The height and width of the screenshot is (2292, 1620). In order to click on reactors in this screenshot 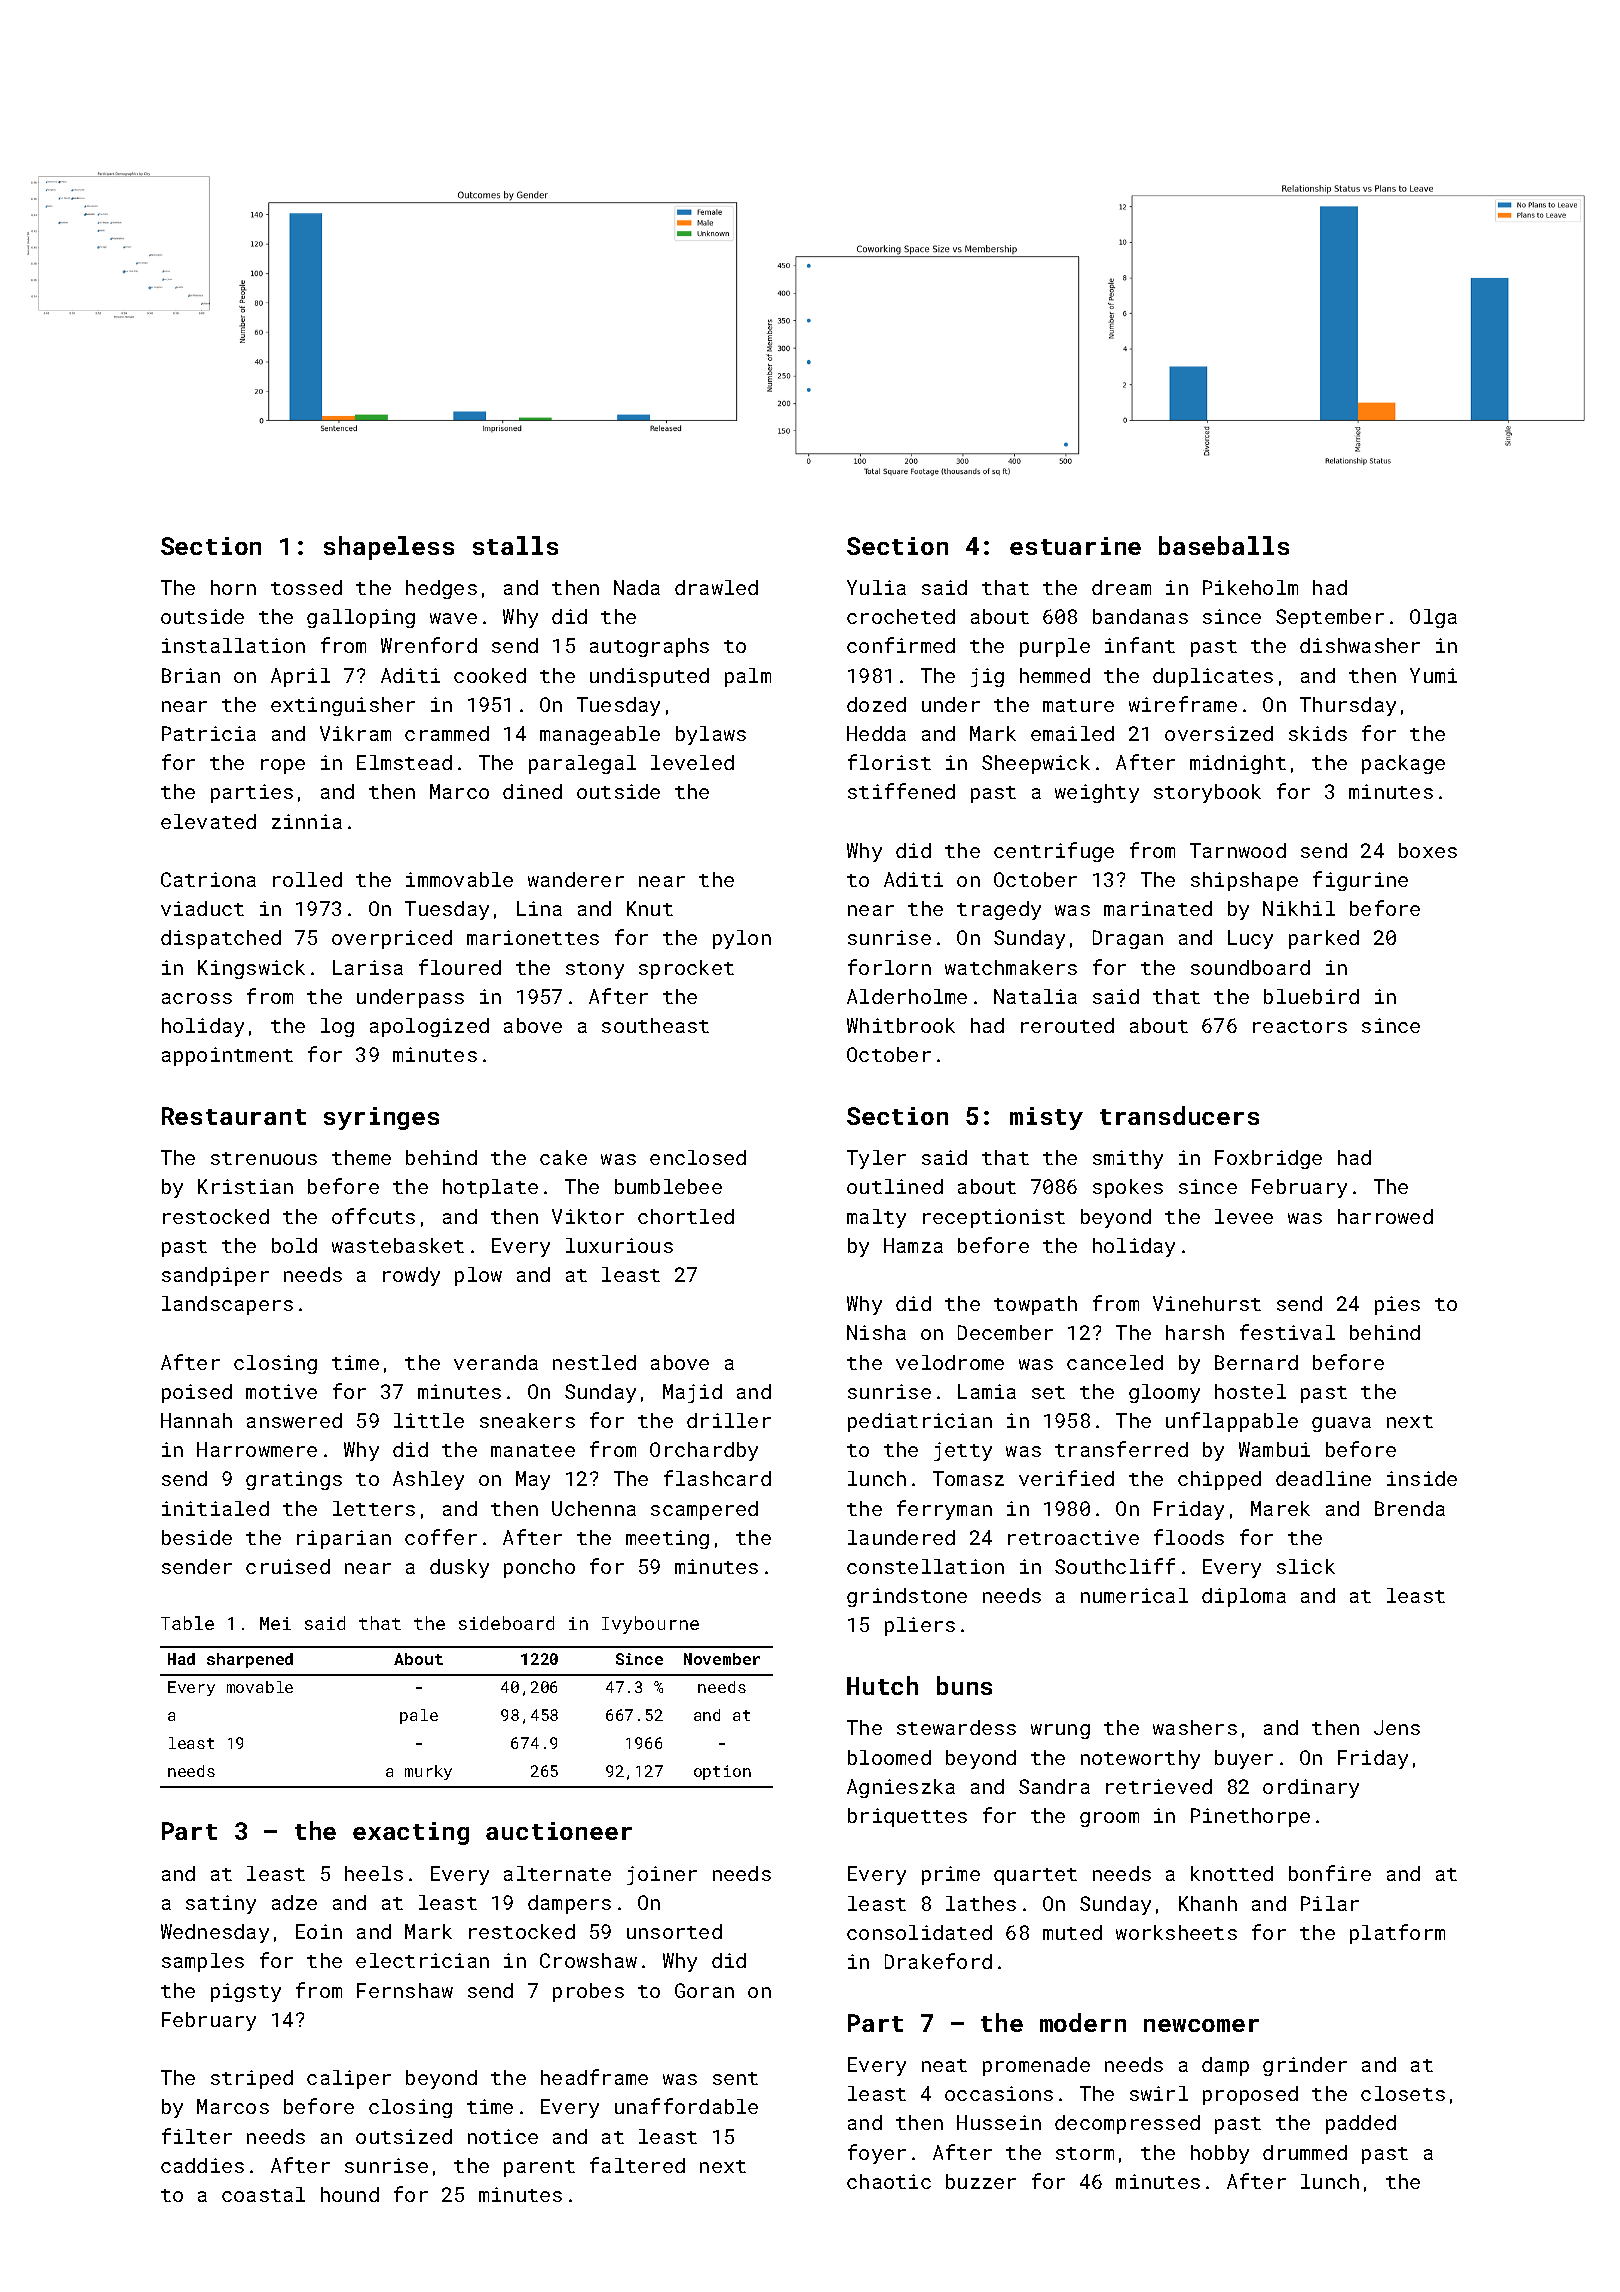, I will do `click(1300, 1026)`.
